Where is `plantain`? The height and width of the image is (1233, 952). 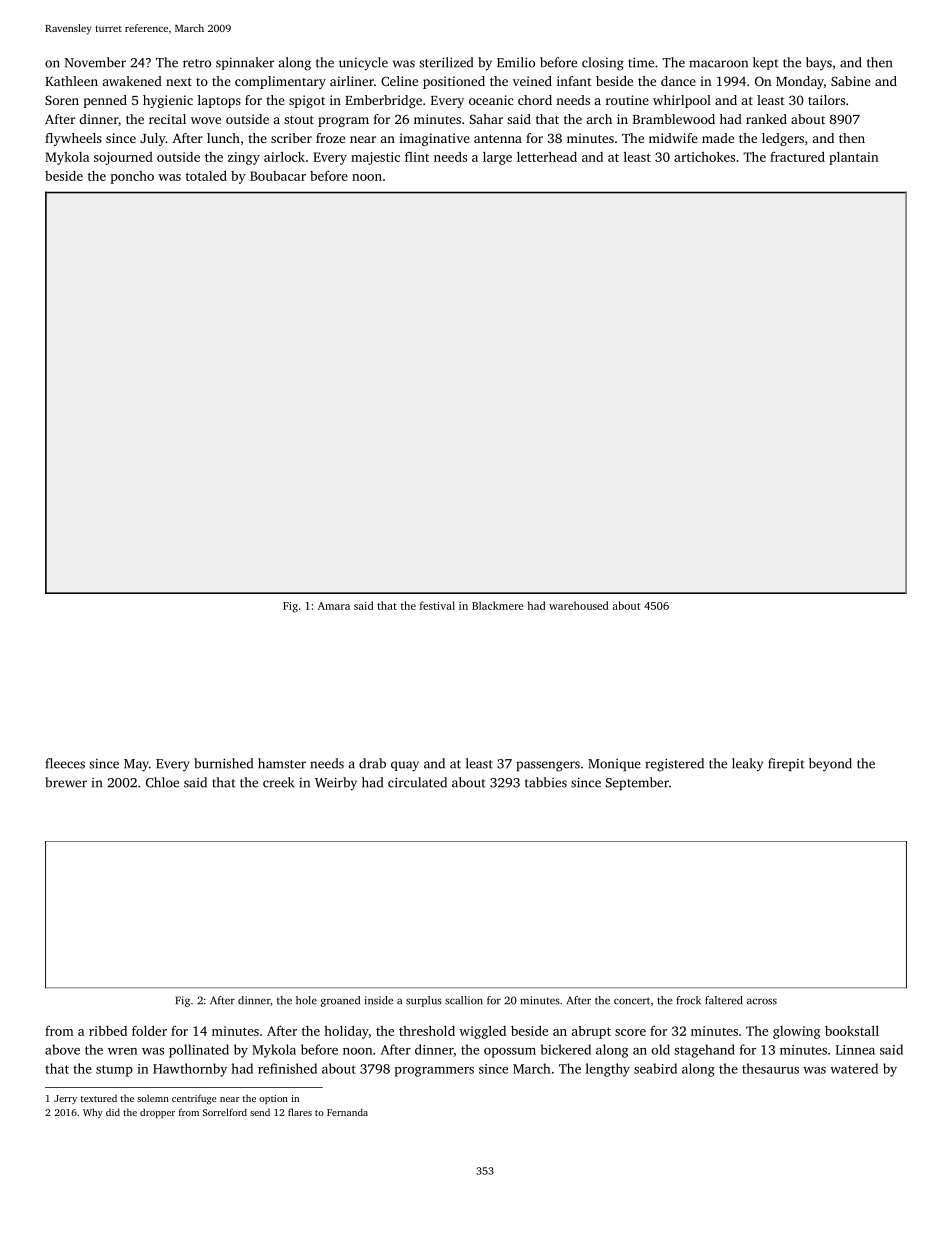 plantain is located at coordinates (853, 158).
